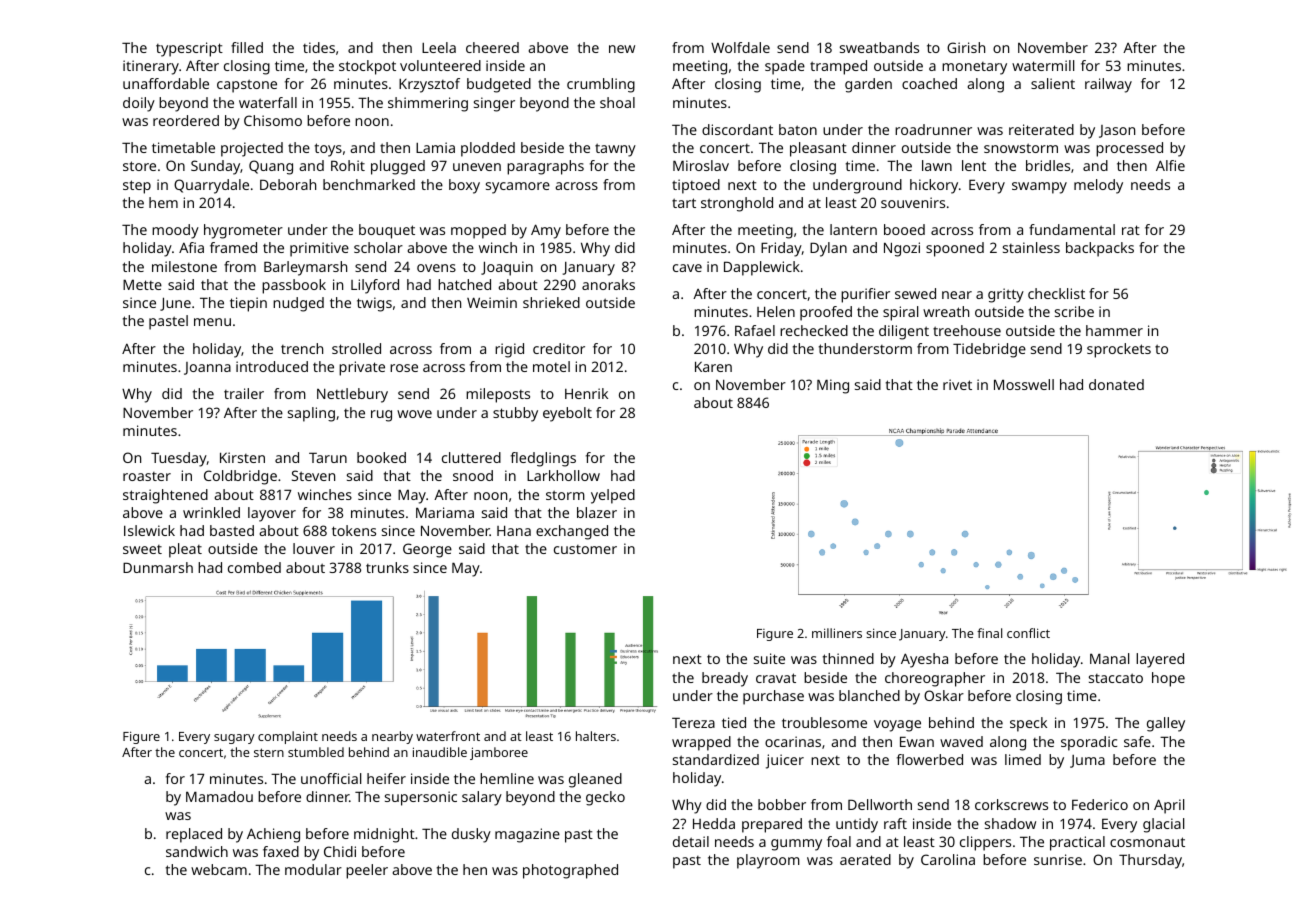 The width and height of the image is (1308, 924). What do you see at coordinates (311, 414) in the image?
I see `sapling` at bounding box center [311, 414].
